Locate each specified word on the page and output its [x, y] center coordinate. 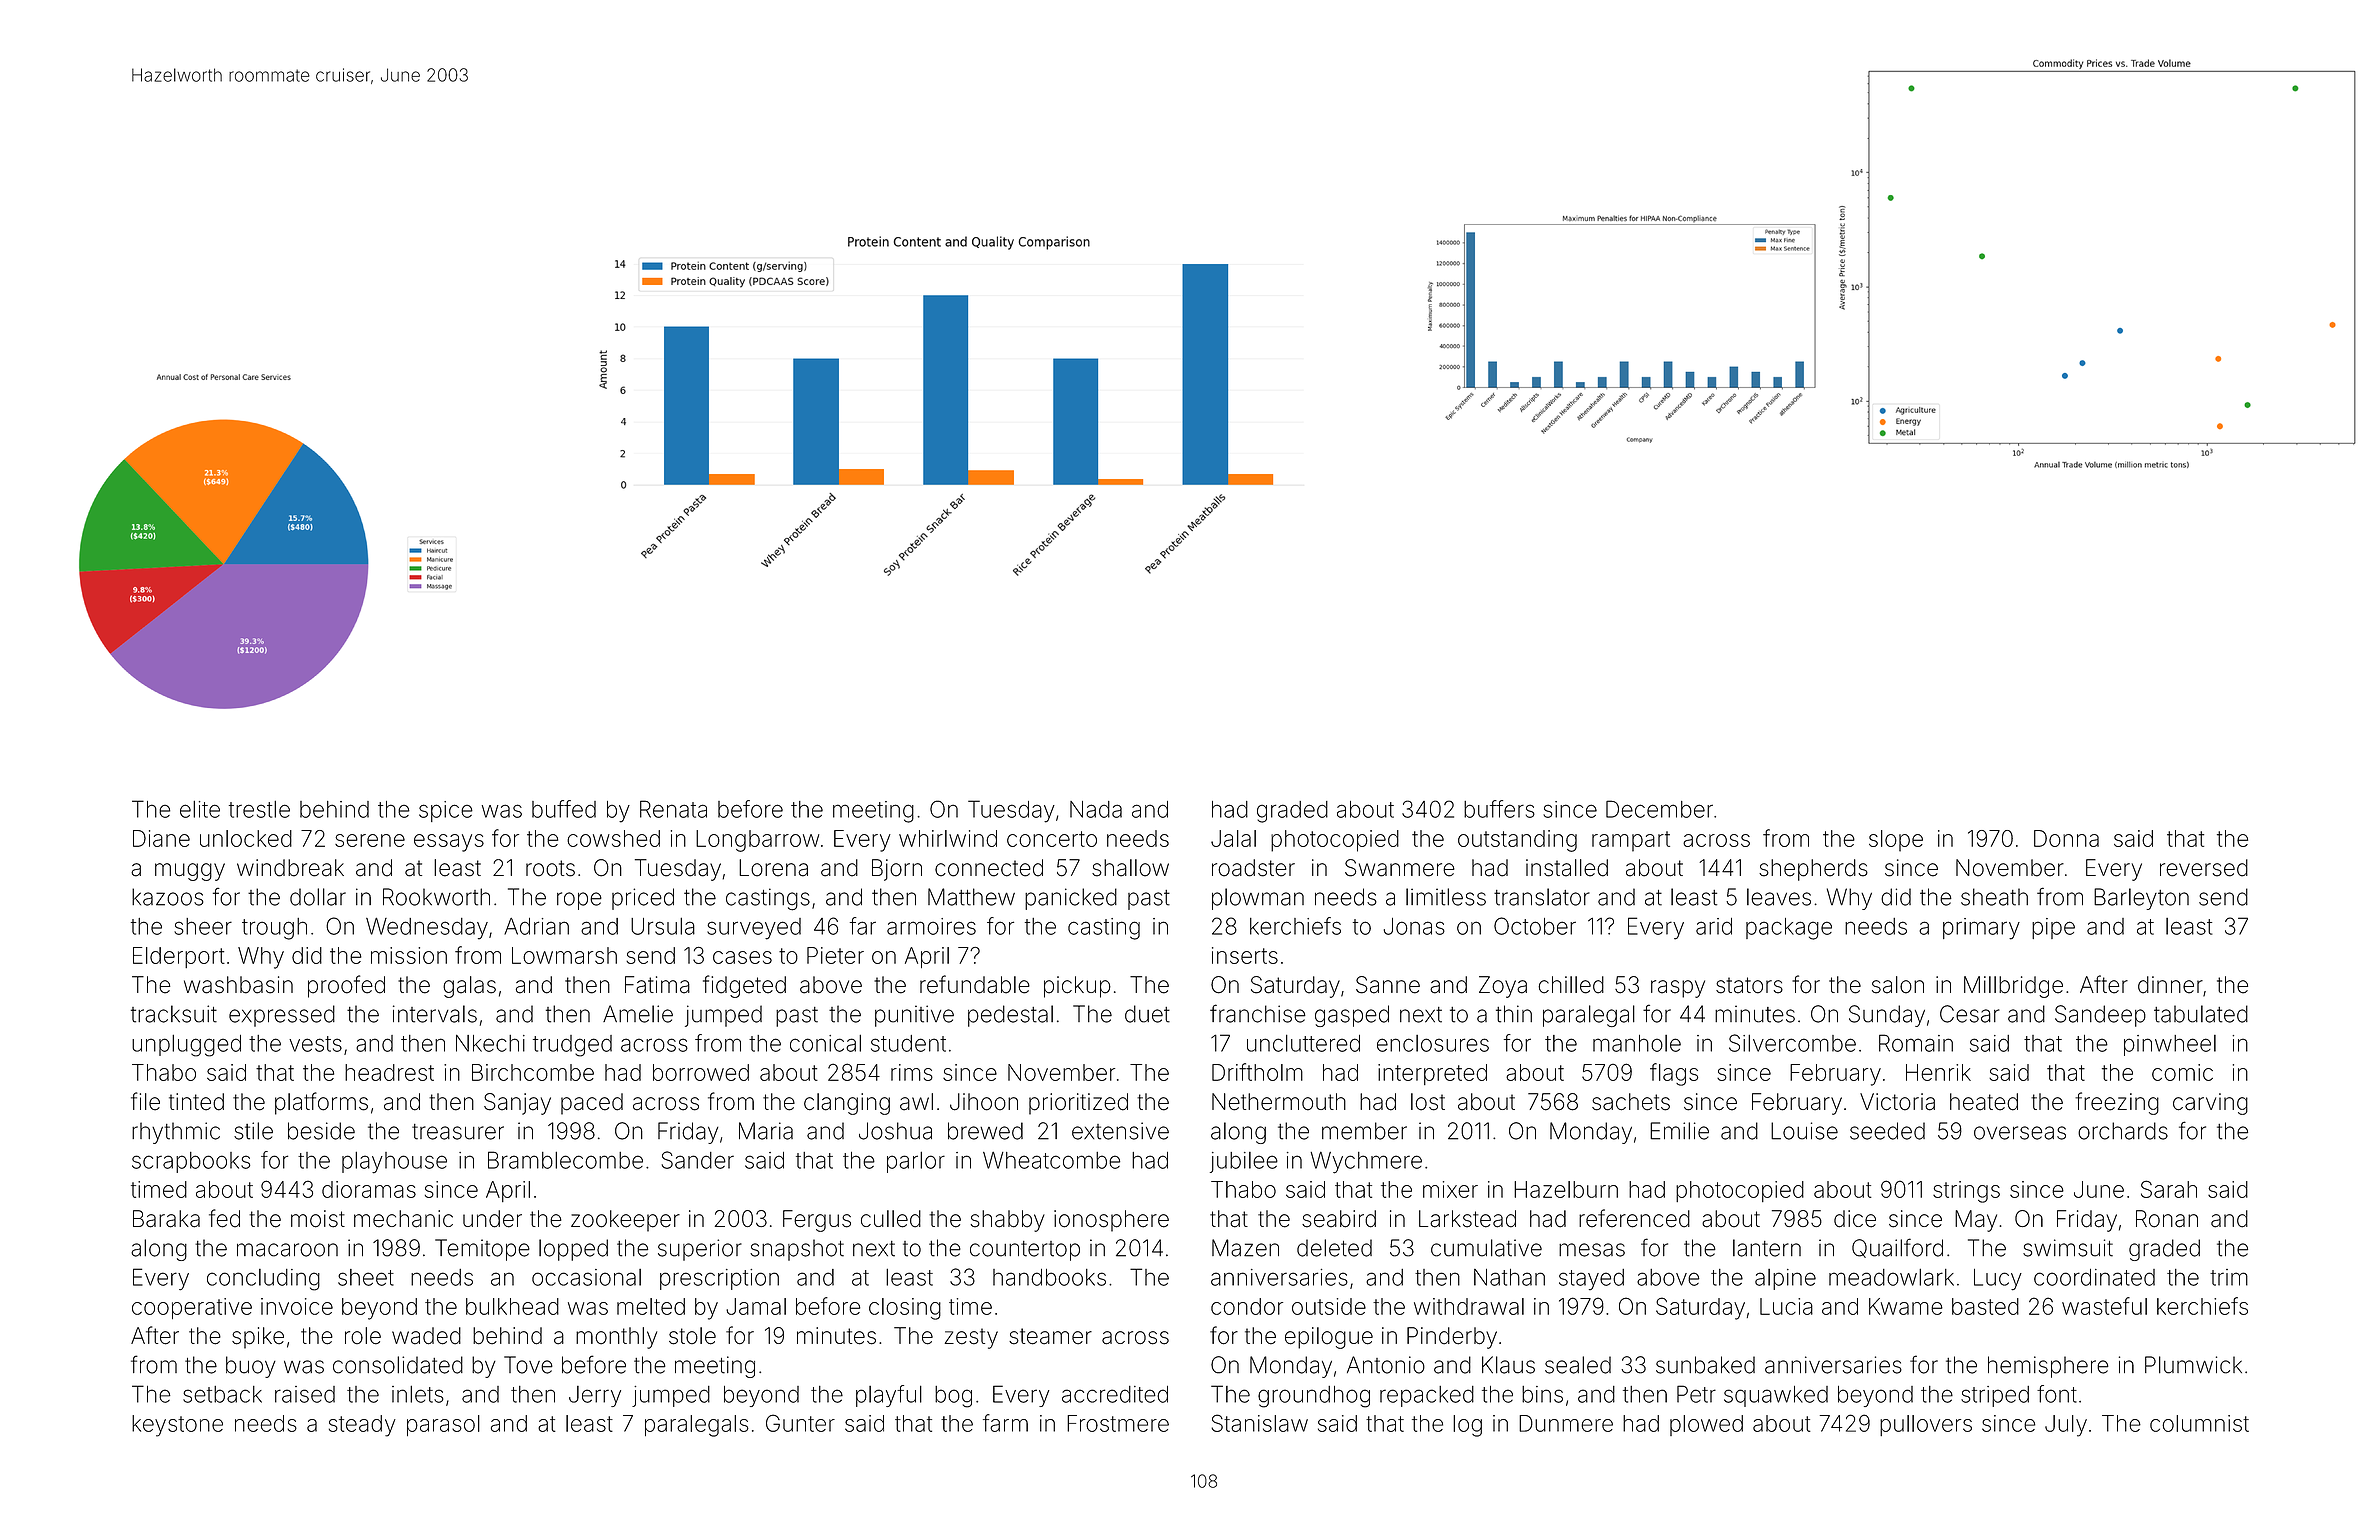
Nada [1096, 809]
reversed [2204, 868]
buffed [564, 809]
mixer [1450, 1189]
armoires [931, 926]
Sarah [2169, 1189]
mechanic [403, 1219]
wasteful [2104, 1306]
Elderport [179, 957]
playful [889, 1396]
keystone [177, 1426]
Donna [2066, 838]
